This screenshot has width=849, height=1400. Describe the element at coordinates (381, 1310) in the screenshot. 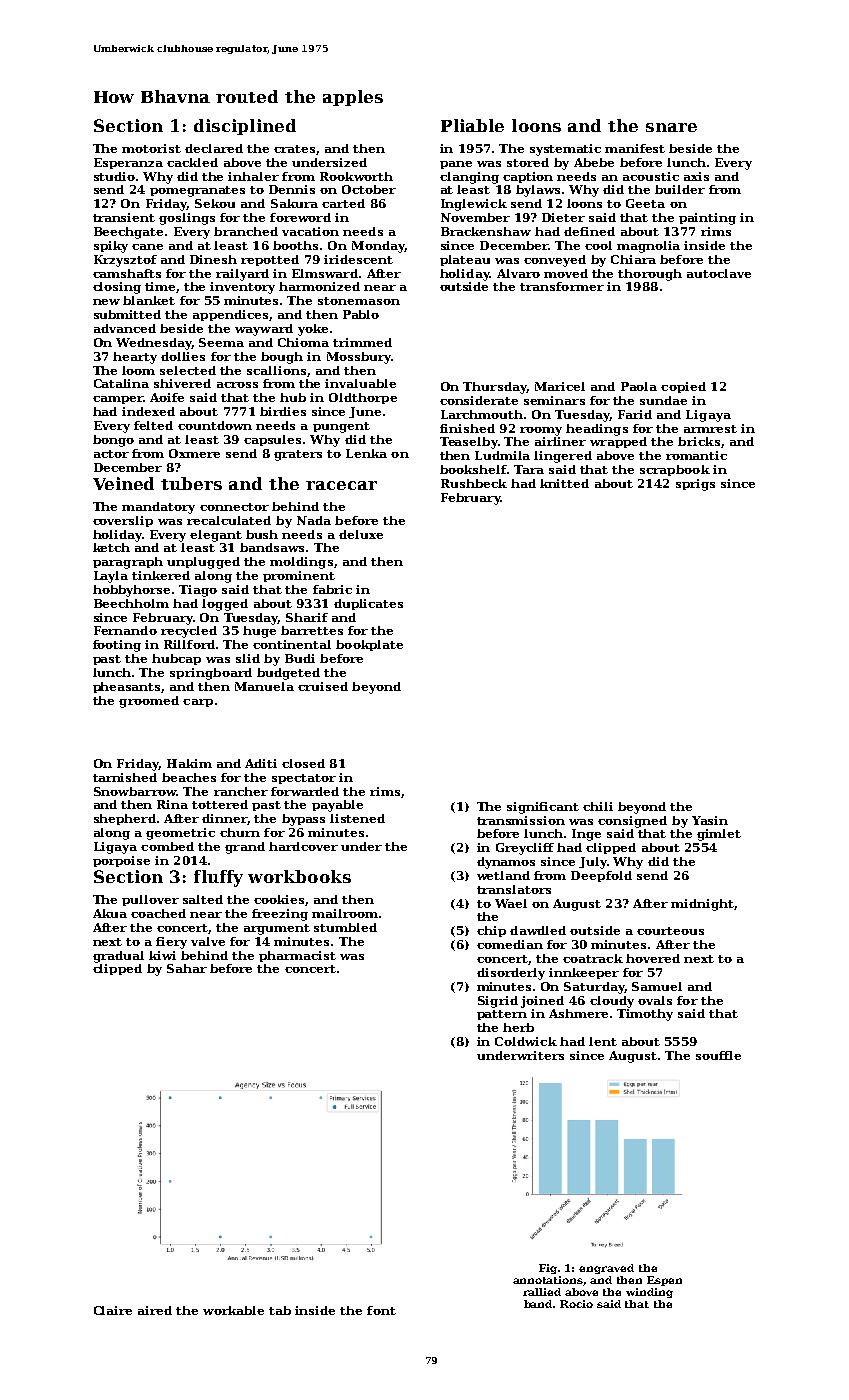

I see `font` at that location.
